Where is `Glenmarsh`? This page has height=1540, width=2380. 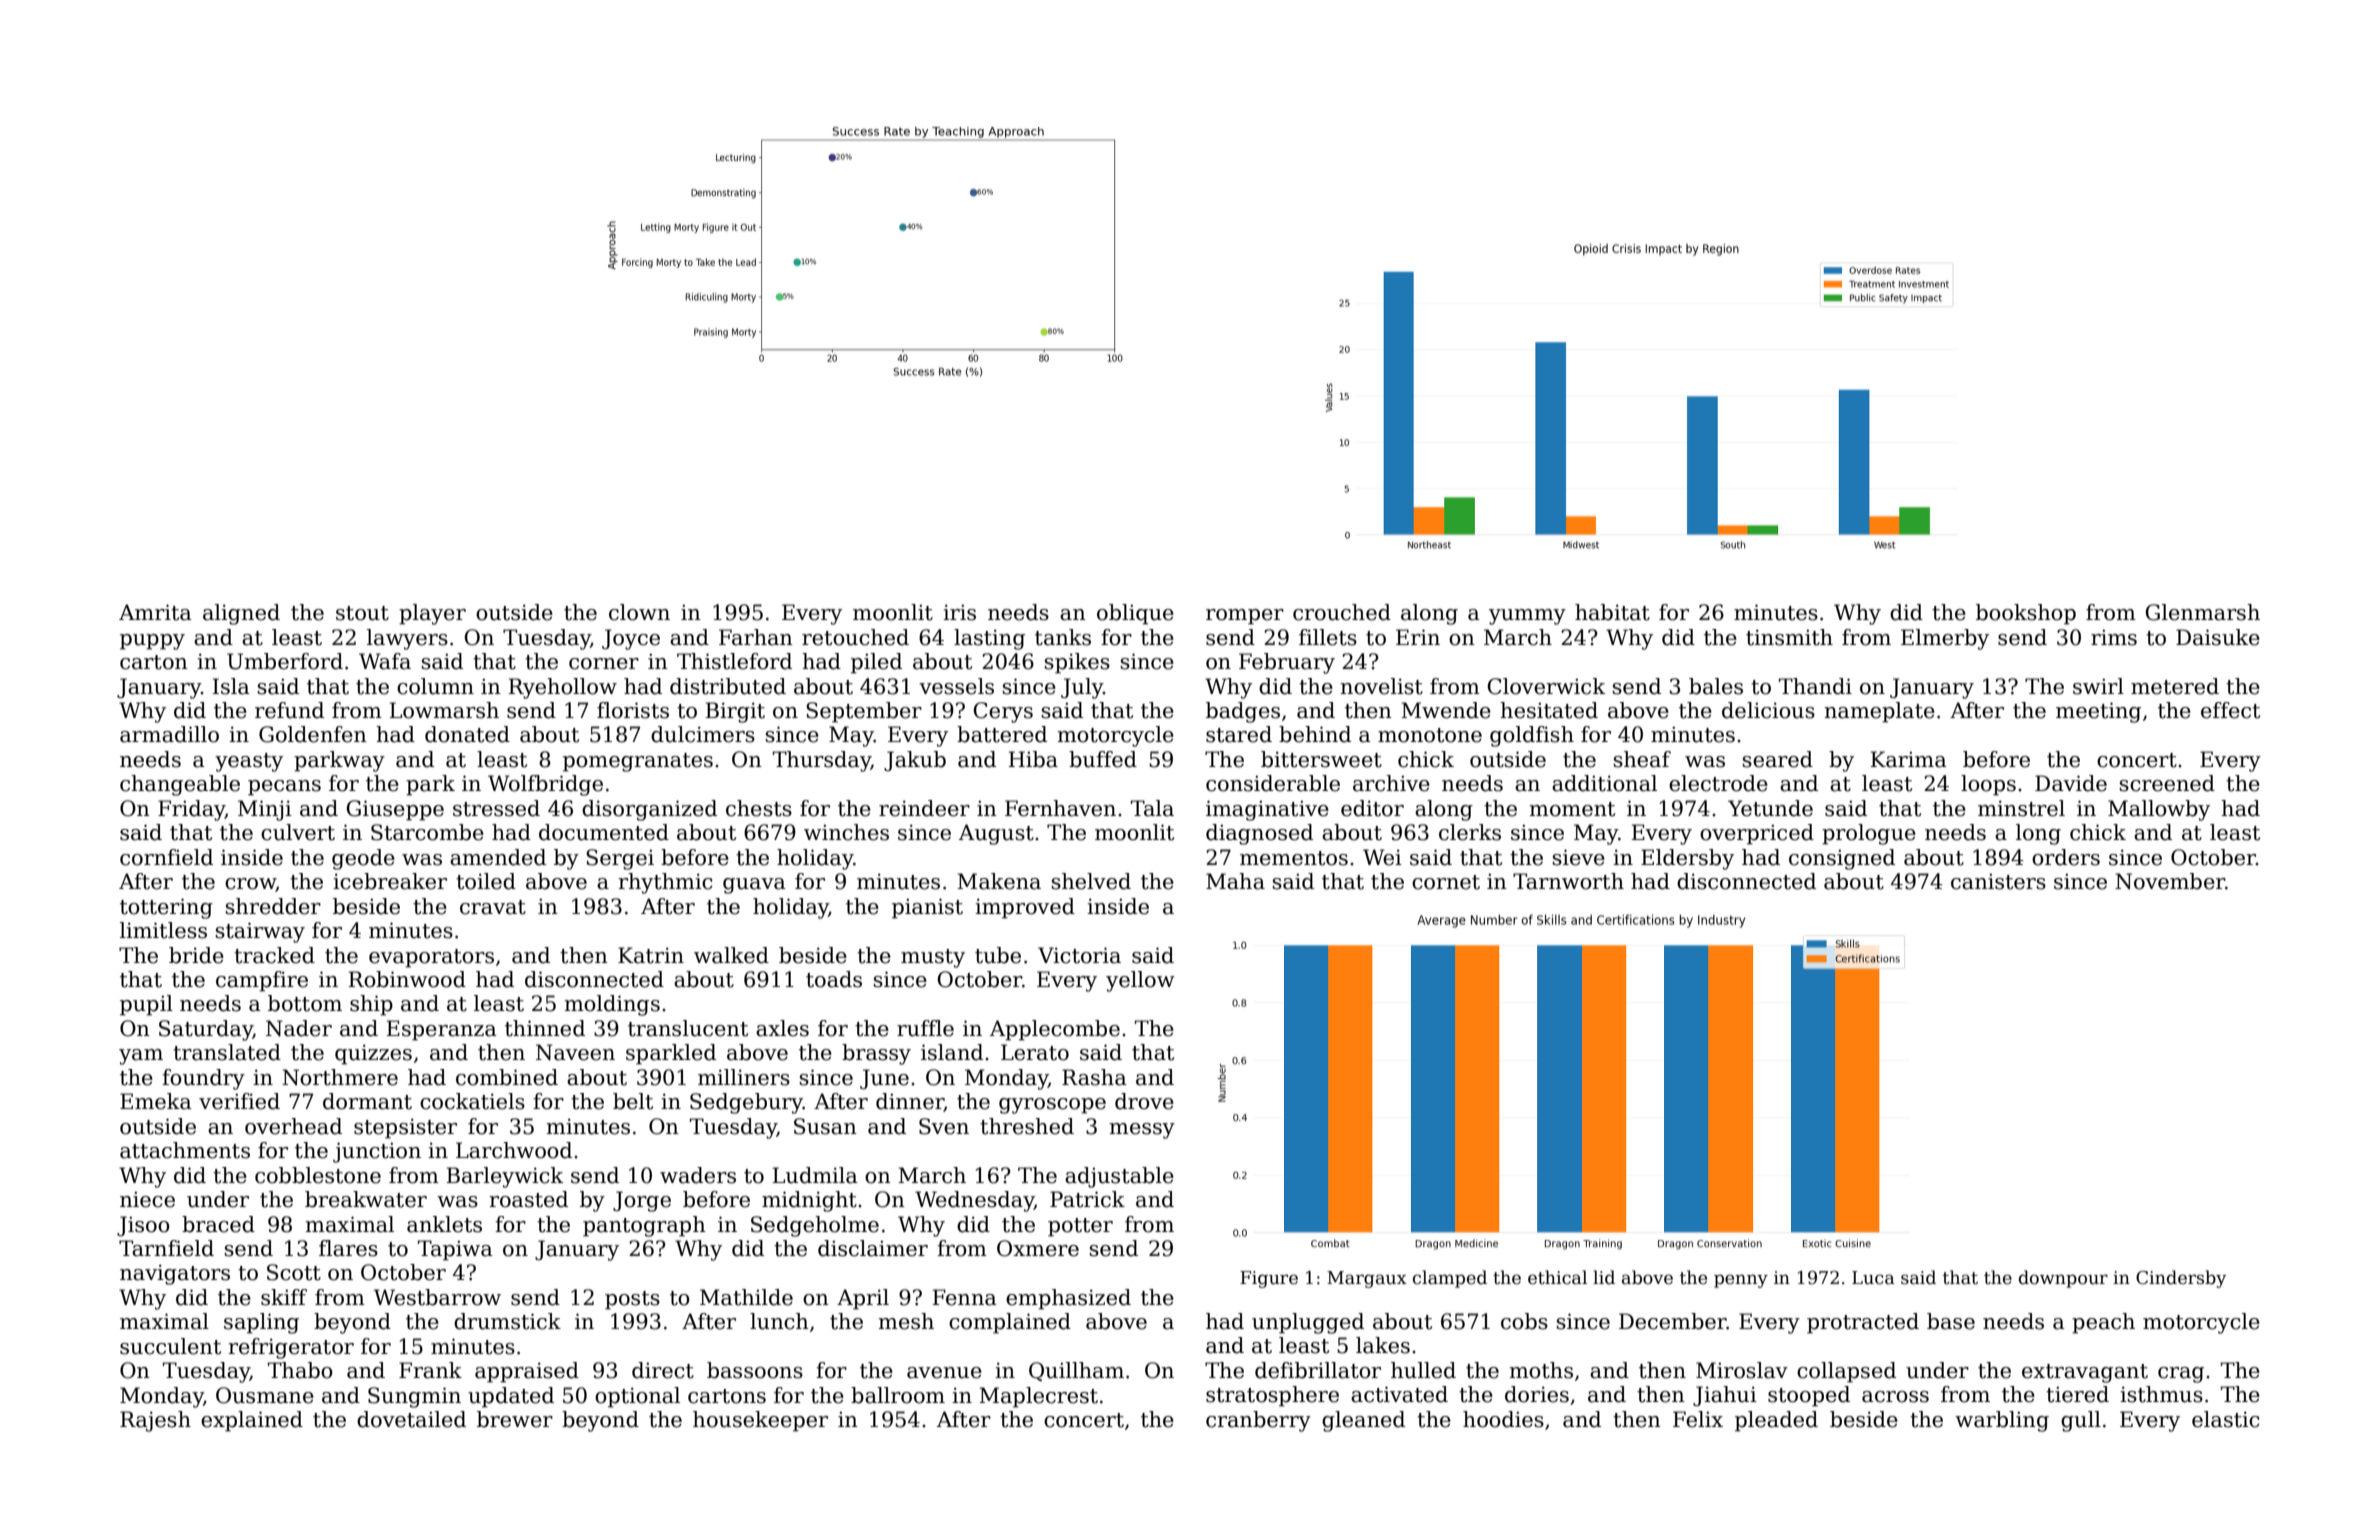
Glenmarsh is located at coordinates (2202, 612).
